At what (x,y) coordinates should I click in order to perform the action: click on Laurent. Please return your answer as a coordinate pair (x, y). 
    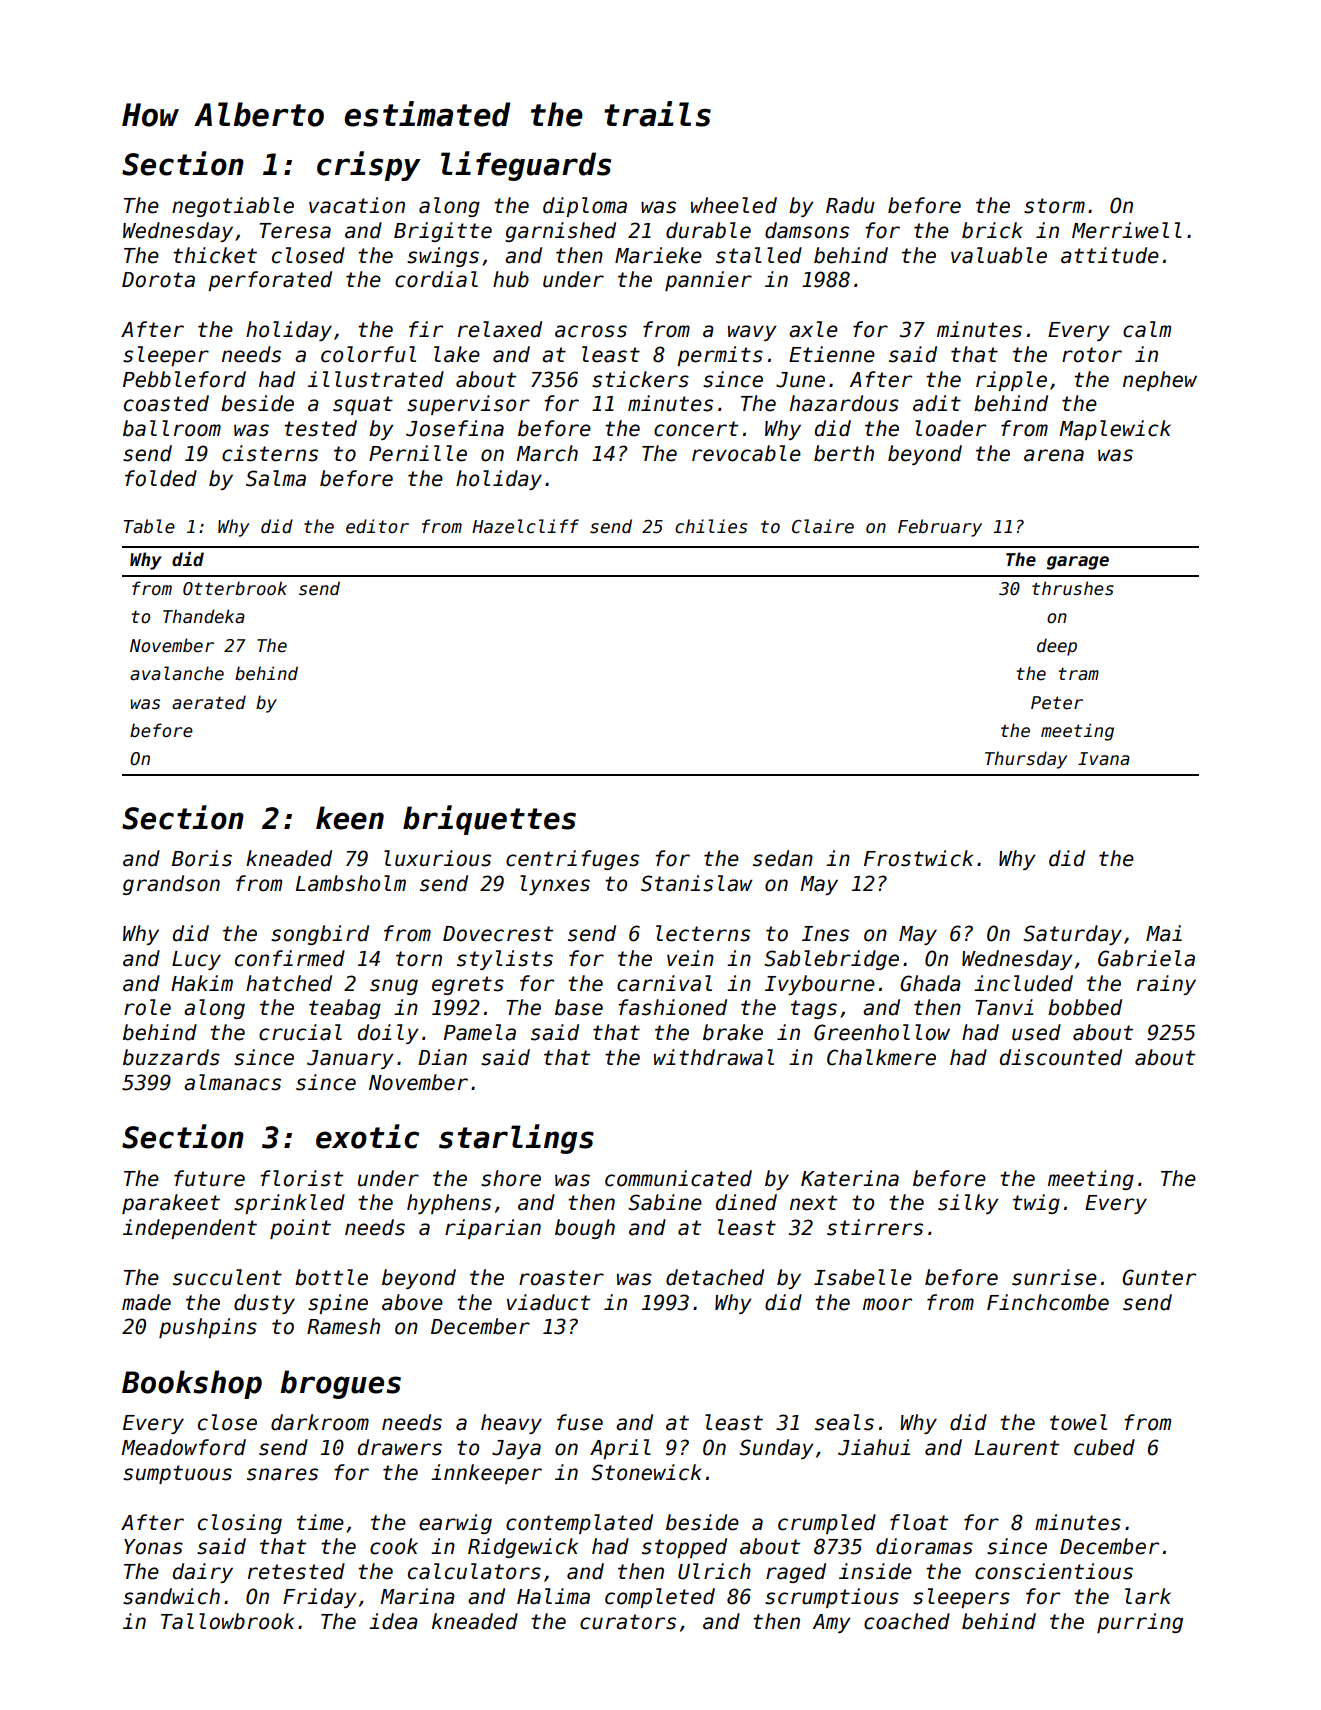
    Looking at the image, I should click on (1017, 1448).
